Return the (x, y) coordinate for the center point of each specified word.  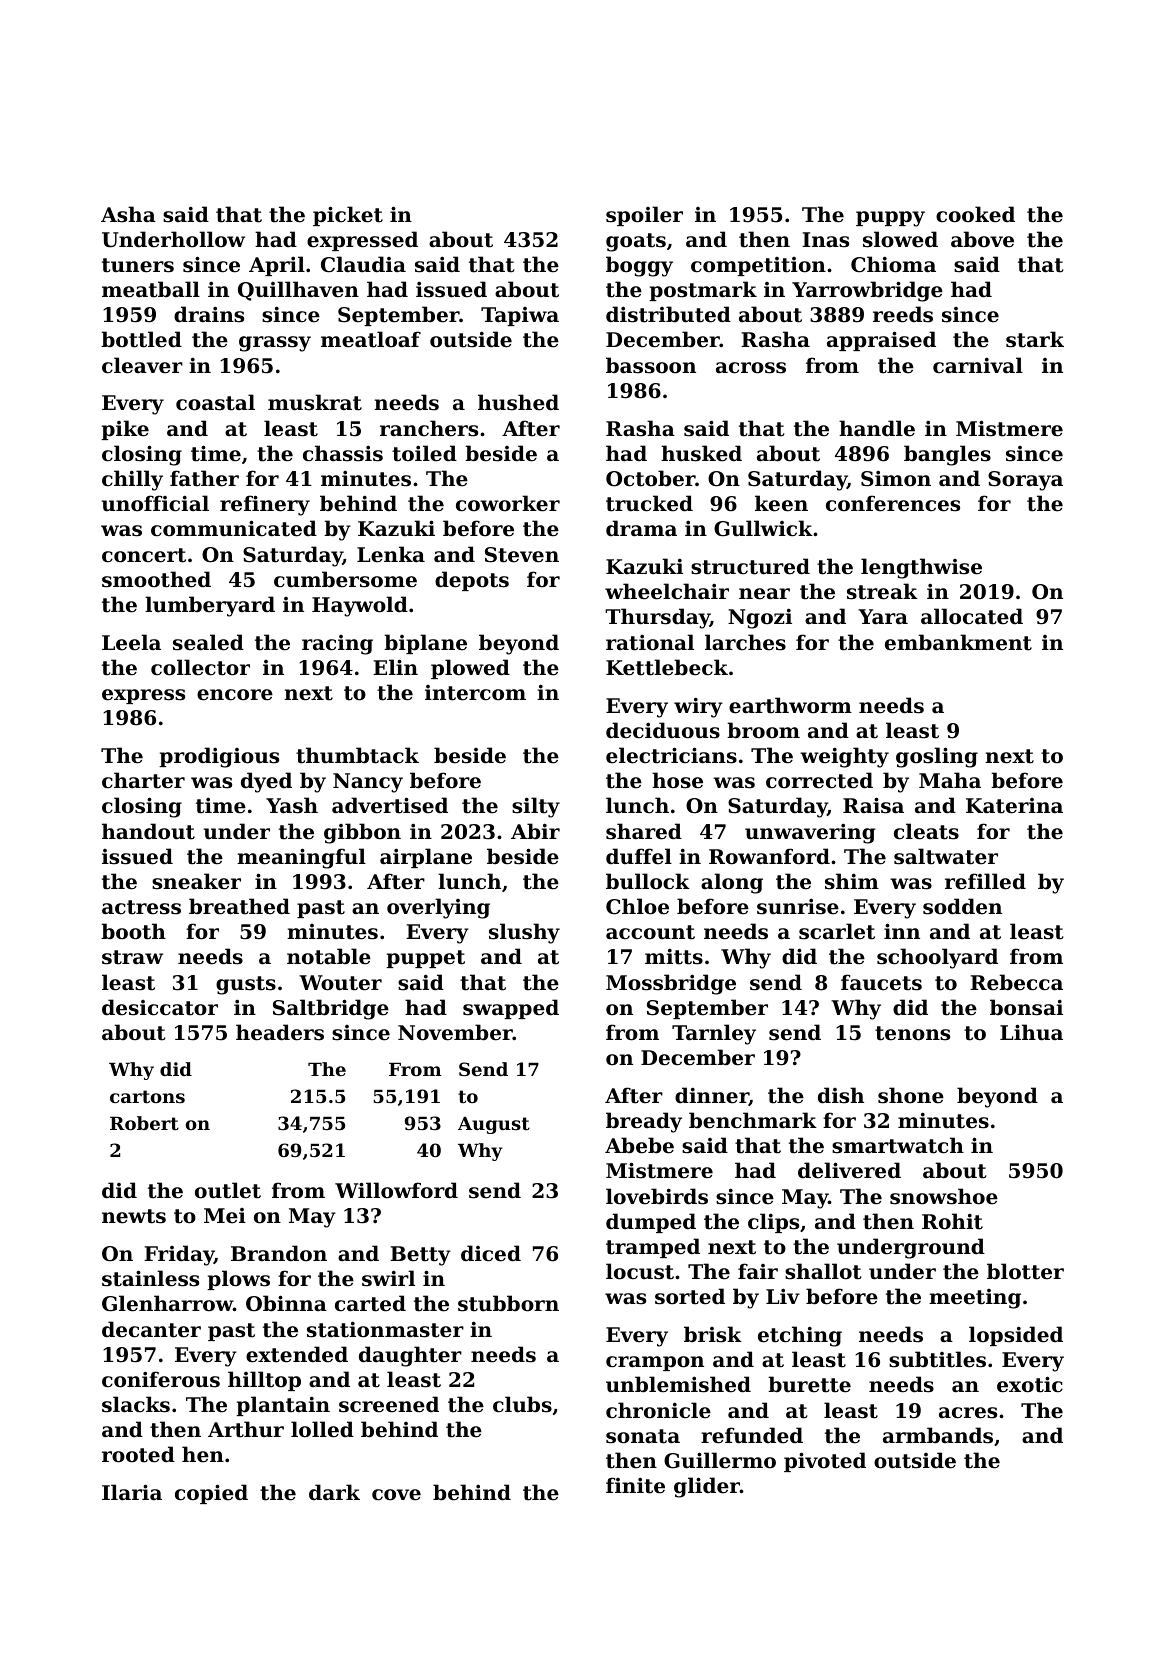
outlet (228, 1190)
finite (635, 1485)
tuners (138, 265)
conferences (893, 503)
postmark (703, 291)
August (494, 1125)
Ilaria (132, 1492)
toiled (424, 453)
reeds (903, 314)
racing (337, 645)
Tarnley (714, 1034)
